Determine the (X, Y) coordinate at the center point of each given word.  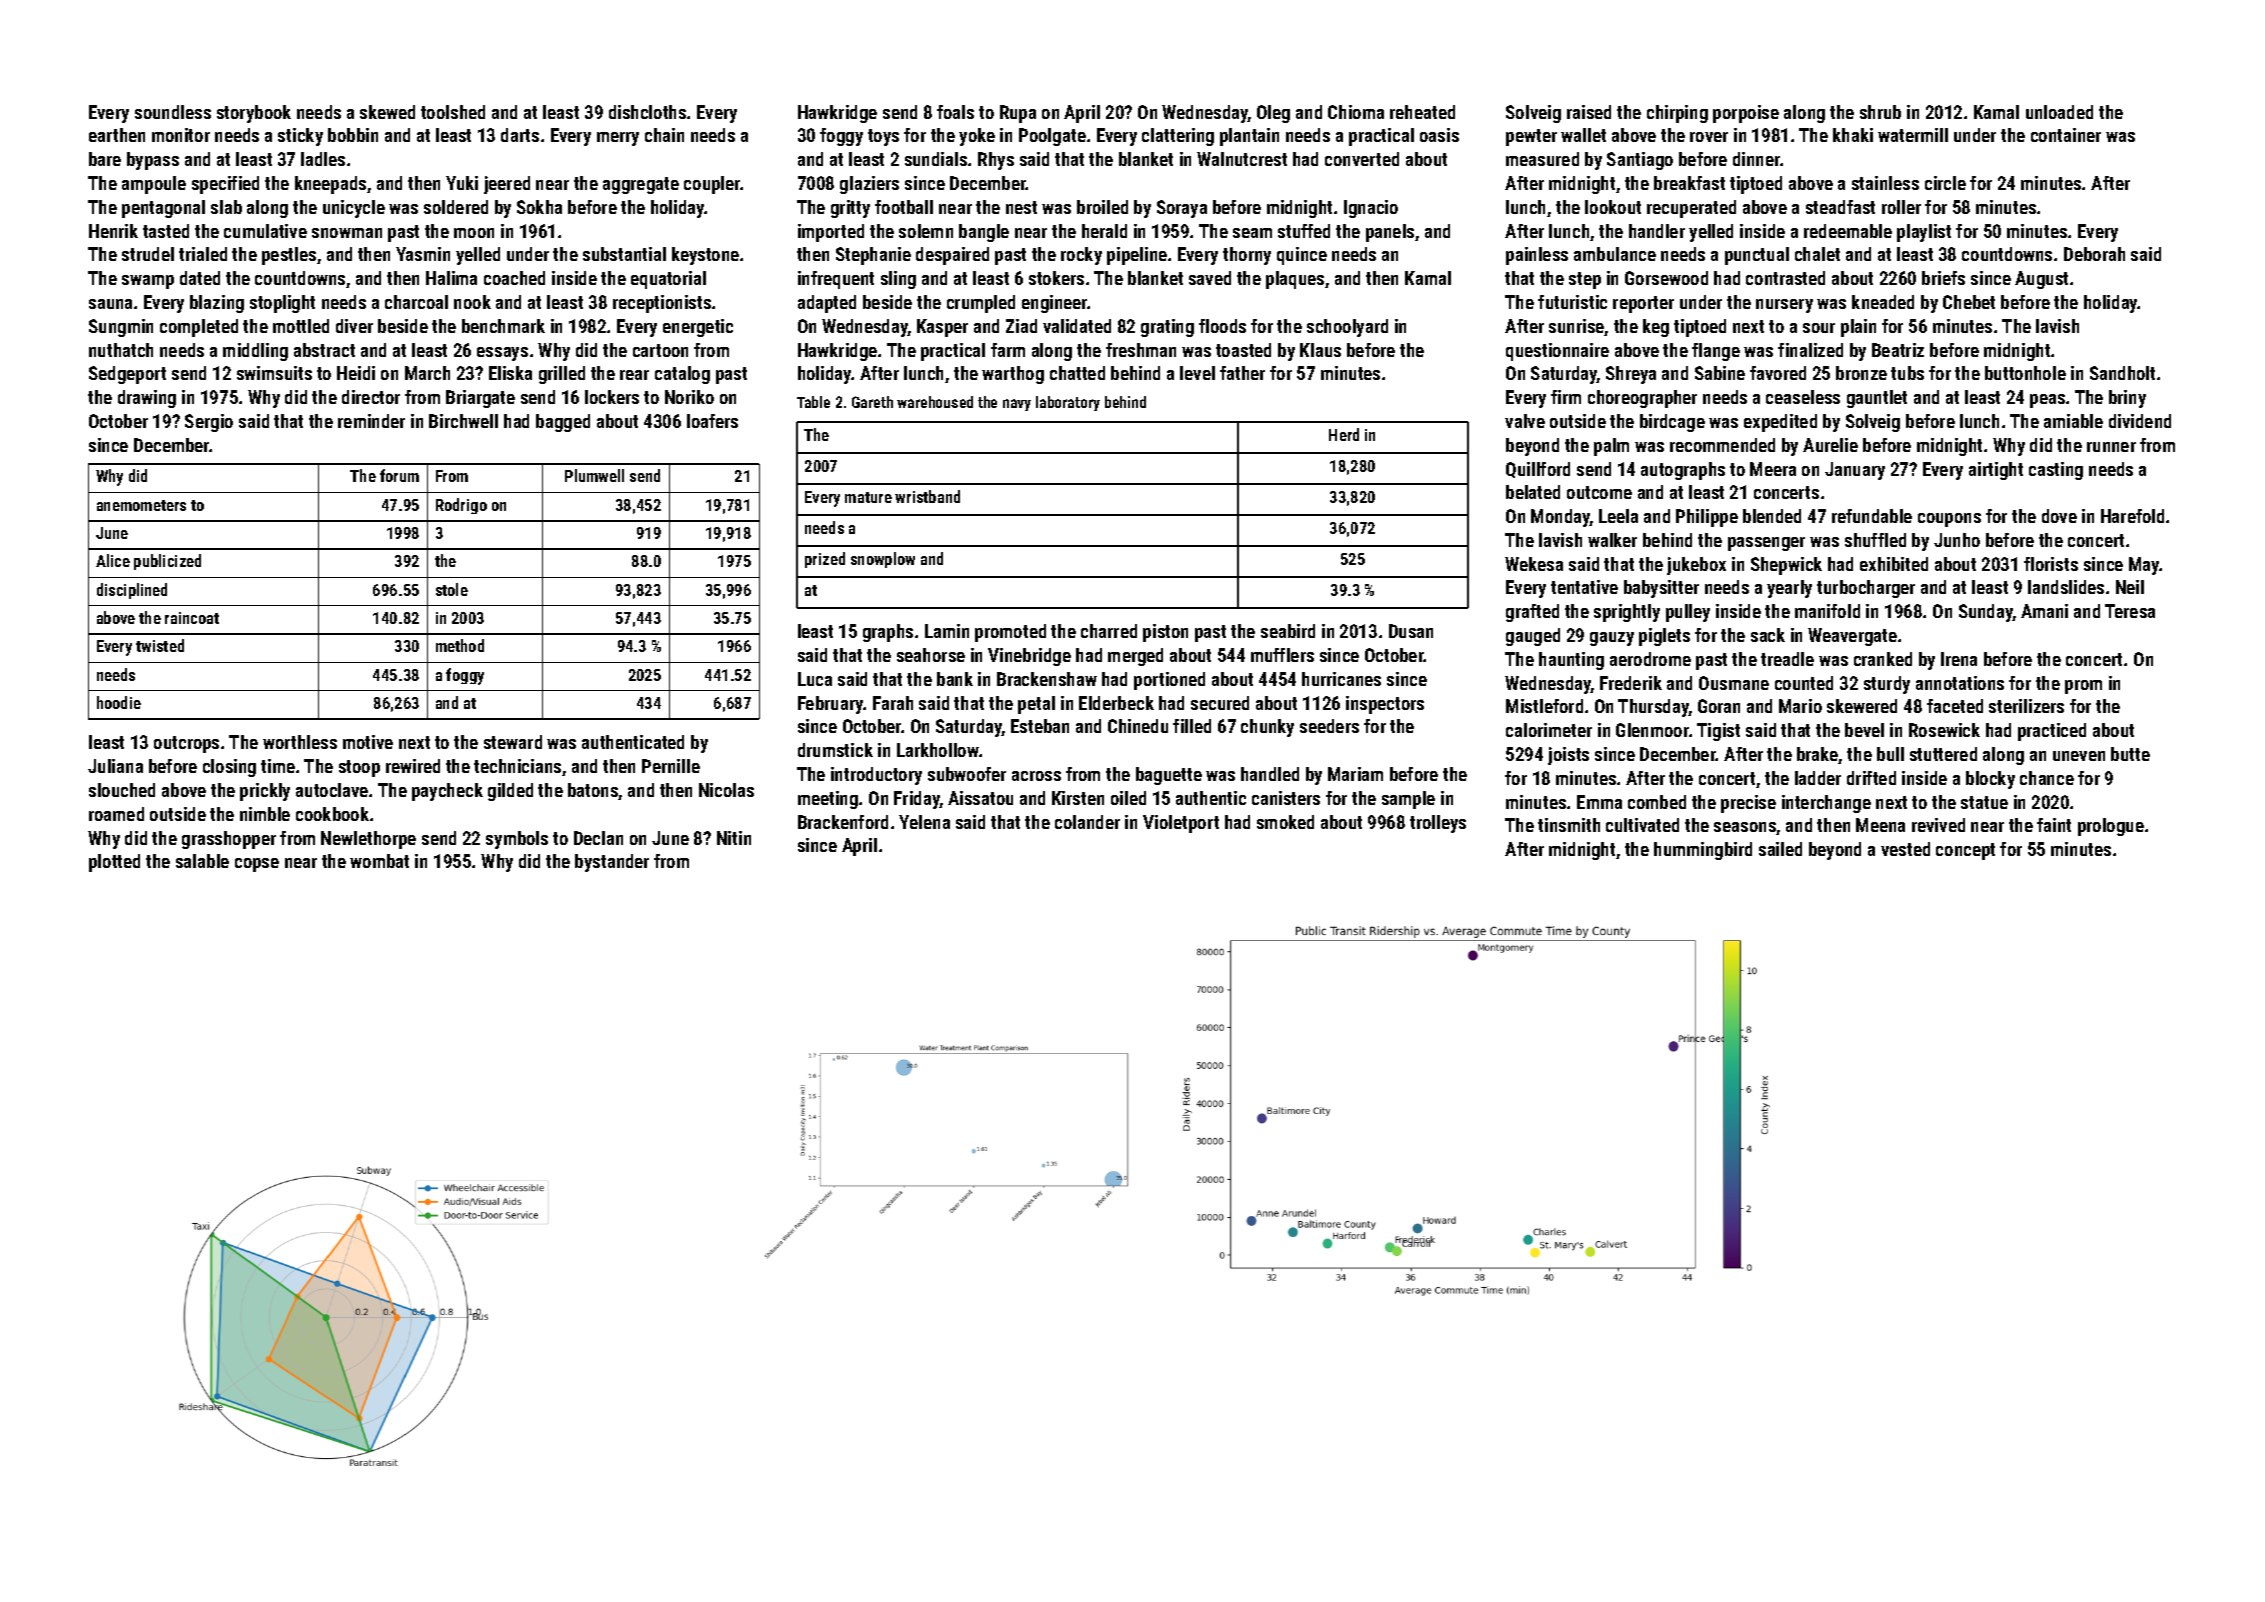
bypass (153, 161)
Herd (1344, 434)
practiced (2052, 732)
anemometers (141, 505)
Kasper (942, 328)
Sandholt (2122, 373)
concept (1965, 851)
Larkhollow (938, 750)
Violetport (1181, 824)
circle (1945, 183)
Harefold (2132, 516)
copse (257, 865)
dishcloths (647, 112)
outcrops (186, 744)
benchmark (503, 326)
